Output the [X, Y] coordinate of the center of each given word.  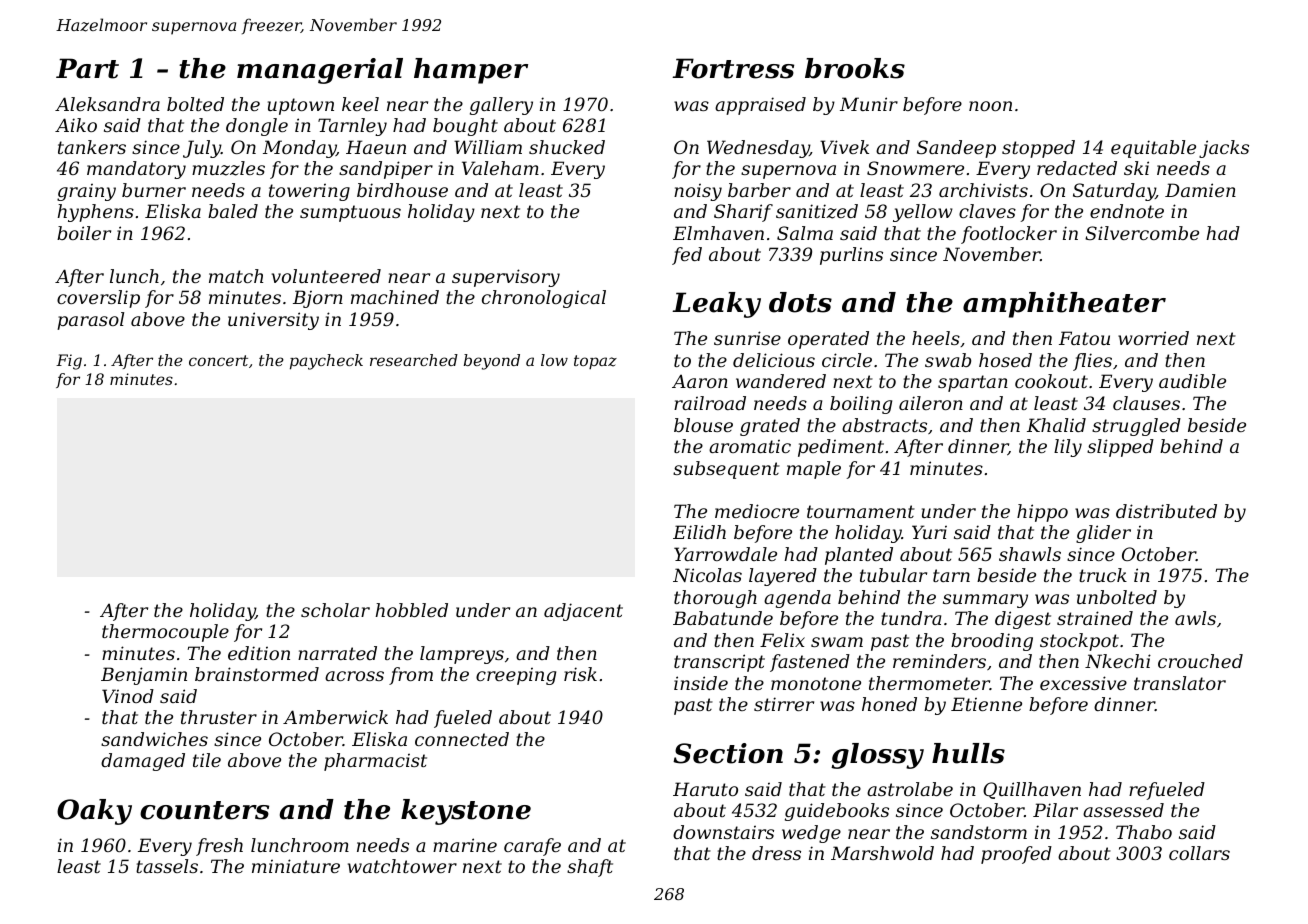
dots [800, 302]
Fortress [733, 68]
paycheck [326, 362]
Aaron [700, 381]
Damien [1200, 190]
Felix [782, 640]
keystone [466, 812]
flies [1092, 362]
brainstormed [257, 674]
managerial [320, 71]
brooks [855, 68]
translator [1180, 683]
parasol [90, 321]
